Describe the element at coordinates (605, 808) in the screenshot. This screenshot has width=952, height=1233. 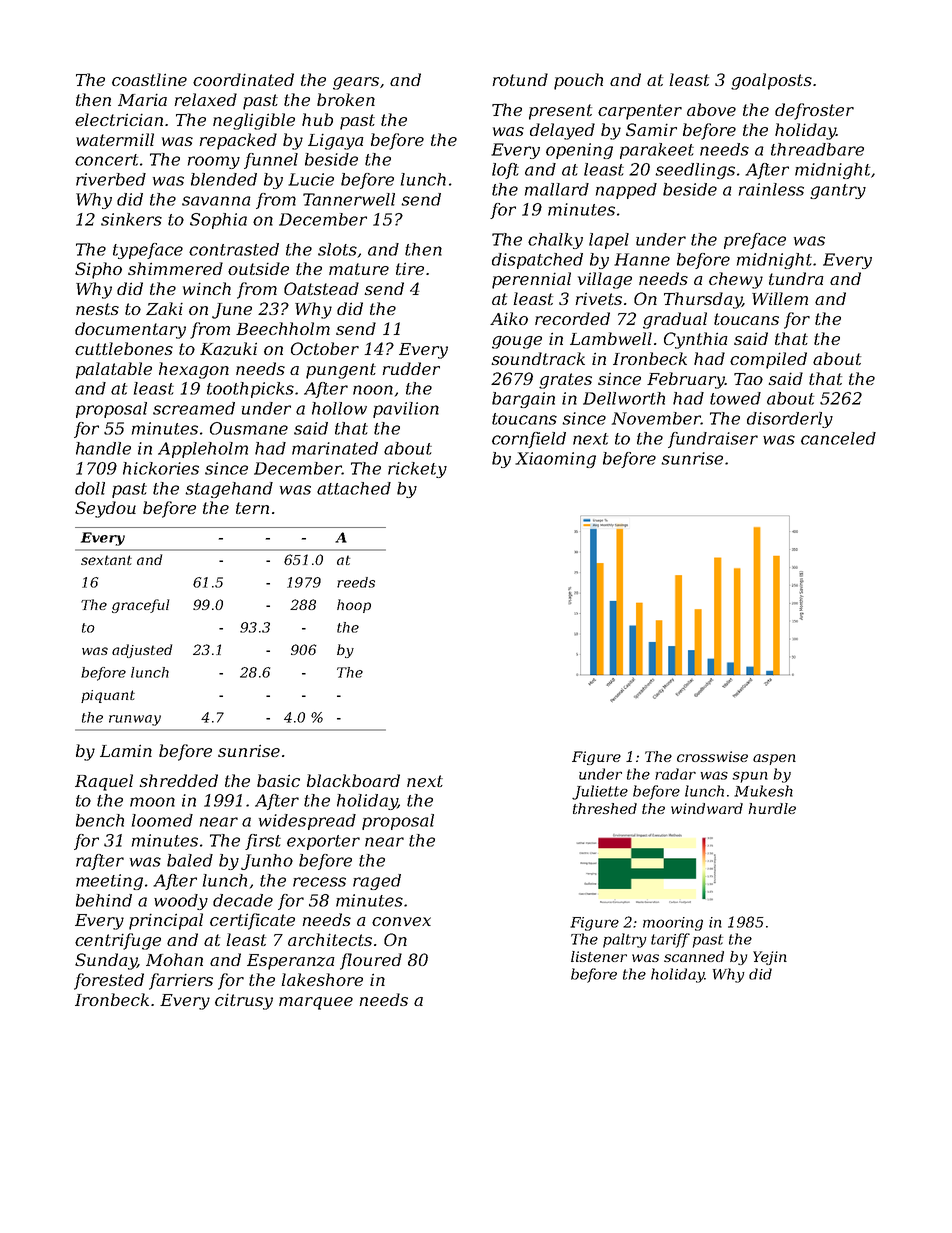
I see `threshed` at that location.
